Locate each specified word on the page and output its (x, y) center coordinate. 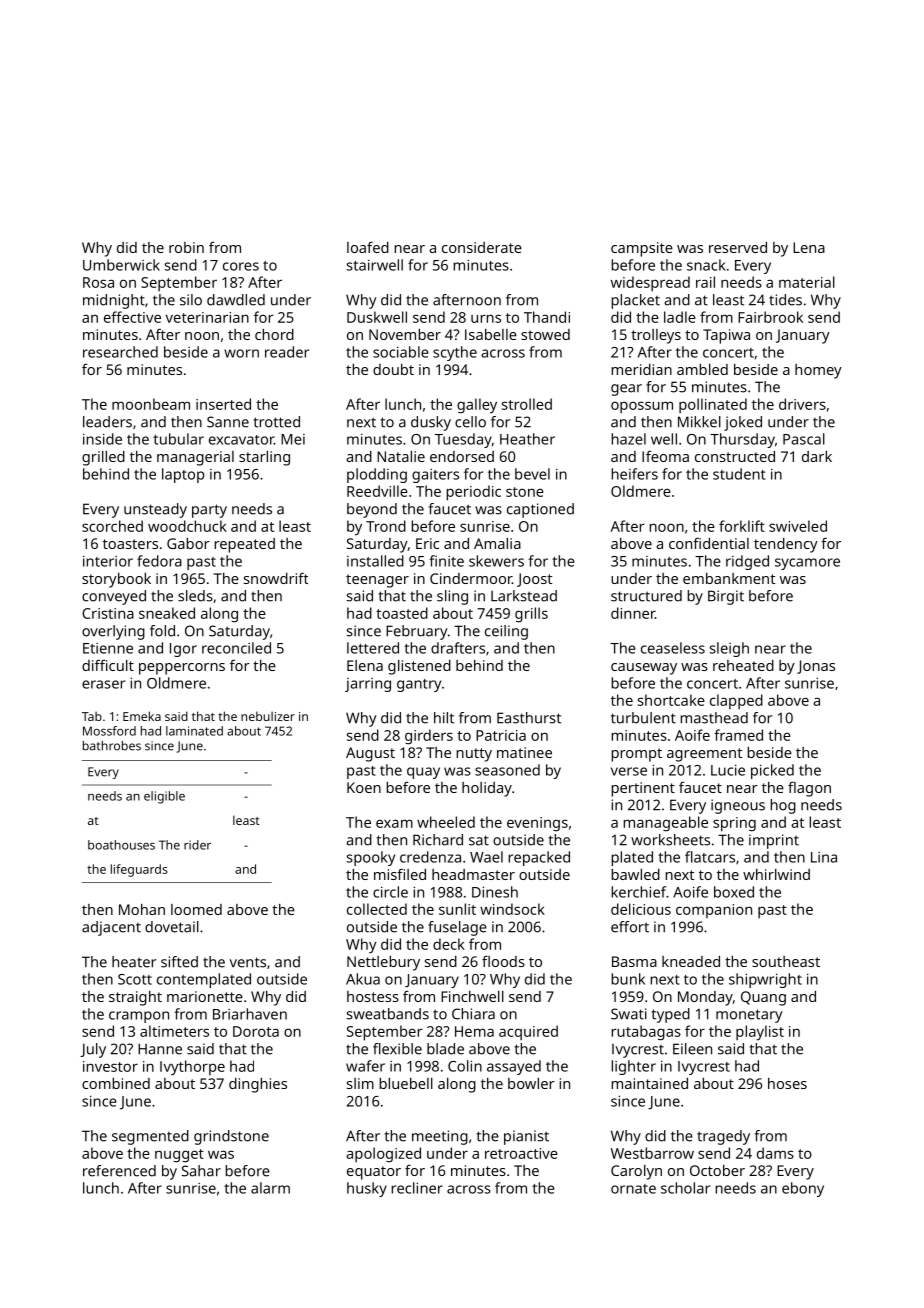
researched (120, 352)
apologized (383, 1155)
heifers (634, 474)
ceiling (506, 632)
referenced (119, 1171)
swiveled (798, 526)
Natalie (401, 456)
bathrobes (112, 746)
